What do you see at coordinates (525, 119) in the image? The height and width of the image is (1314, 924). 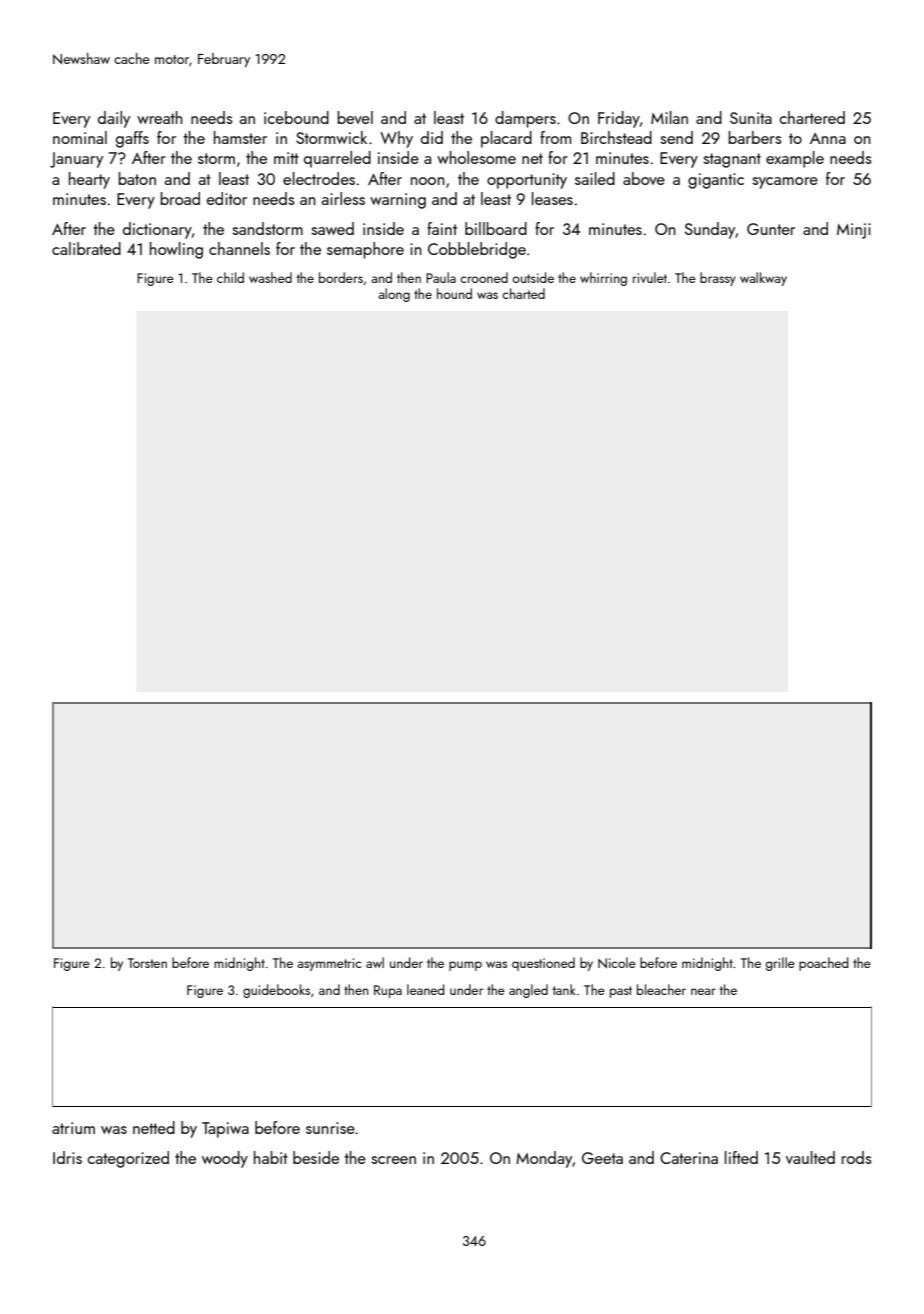 I see `dampers` at bounding box center [525, 119].
